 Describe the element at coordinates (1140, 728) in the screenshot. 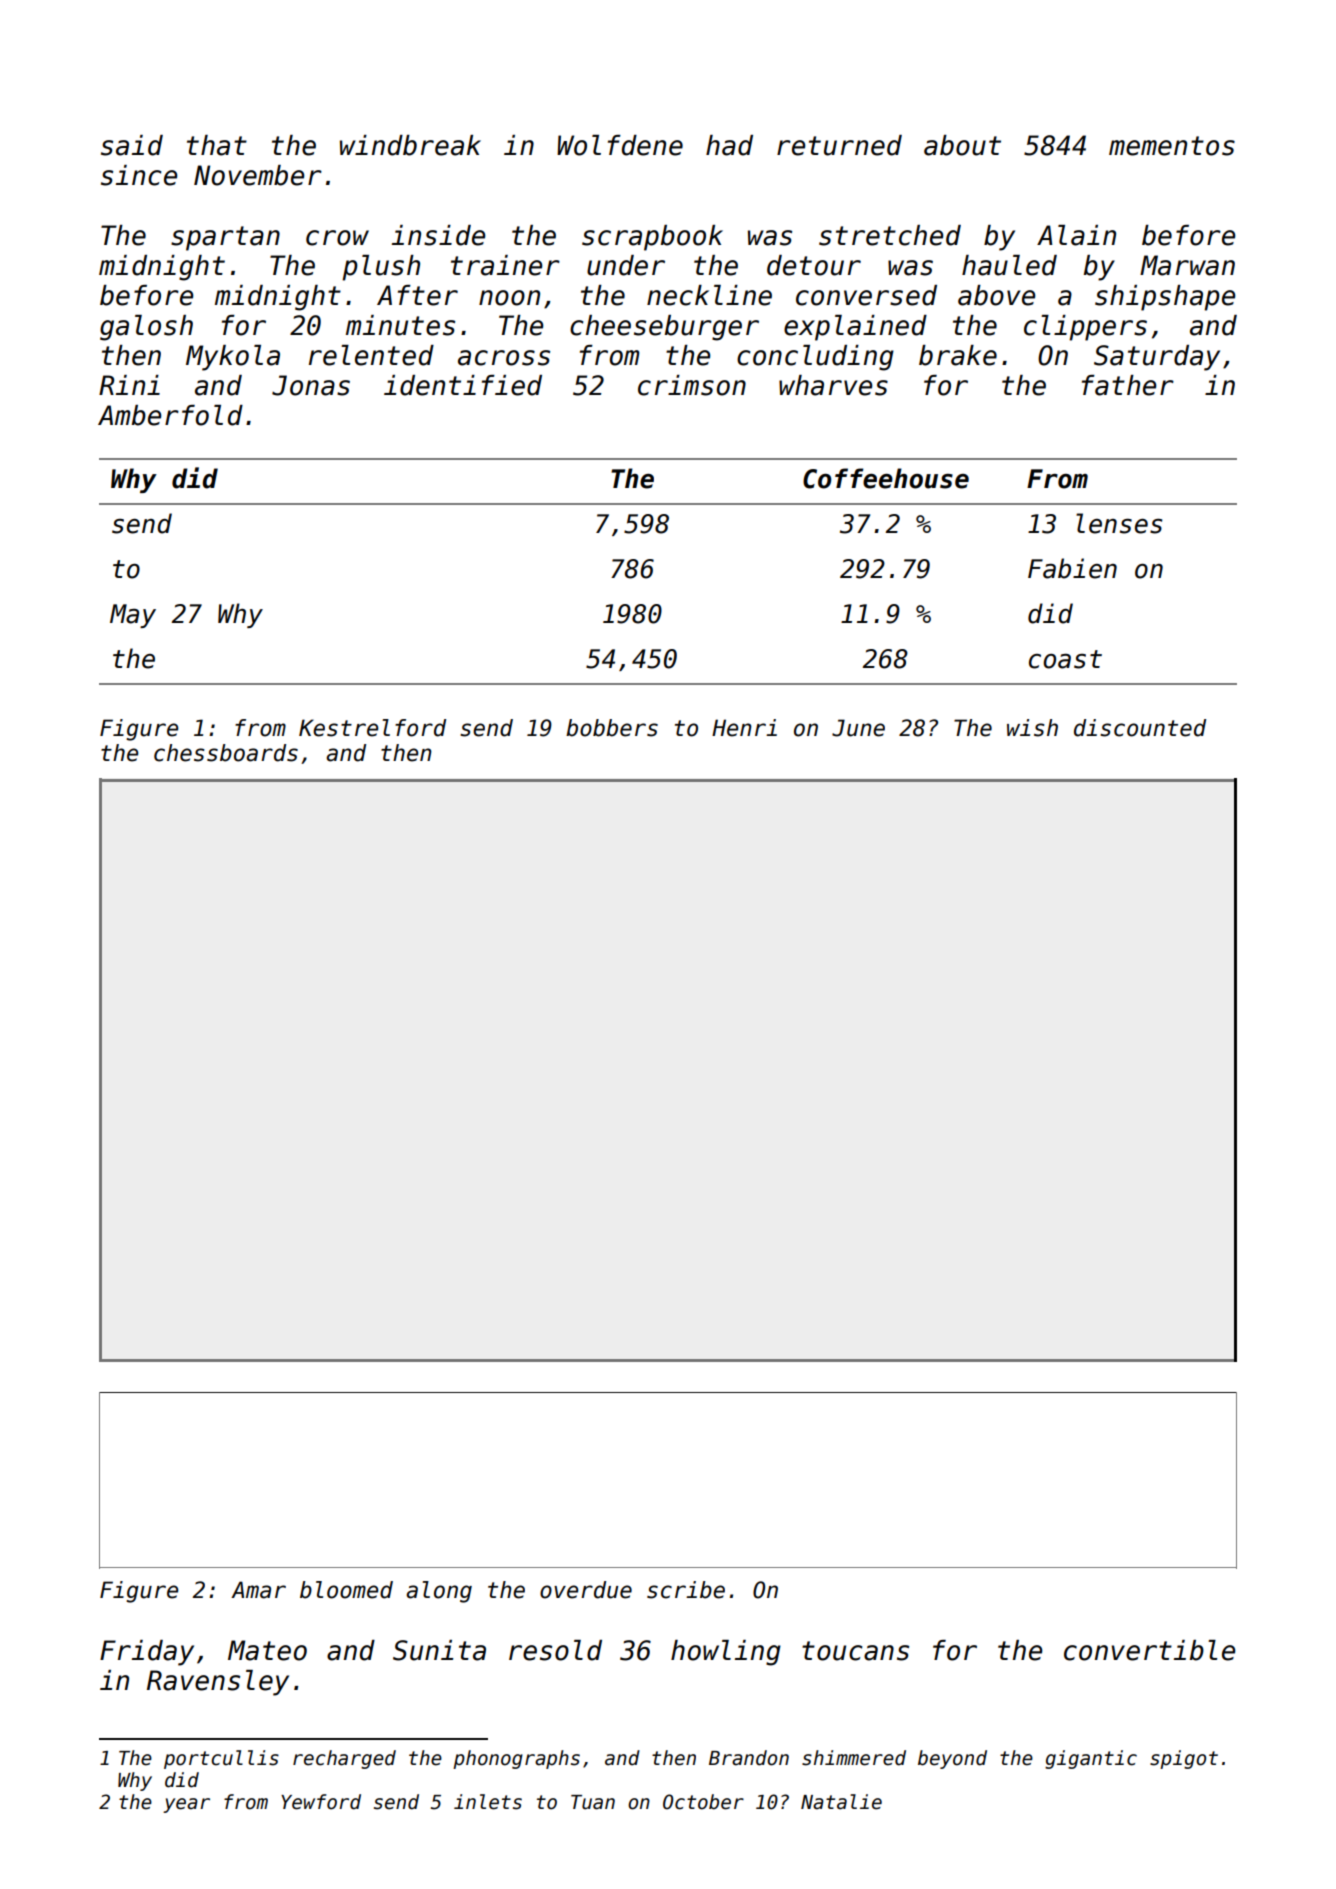

I see `discounted` at that location.
